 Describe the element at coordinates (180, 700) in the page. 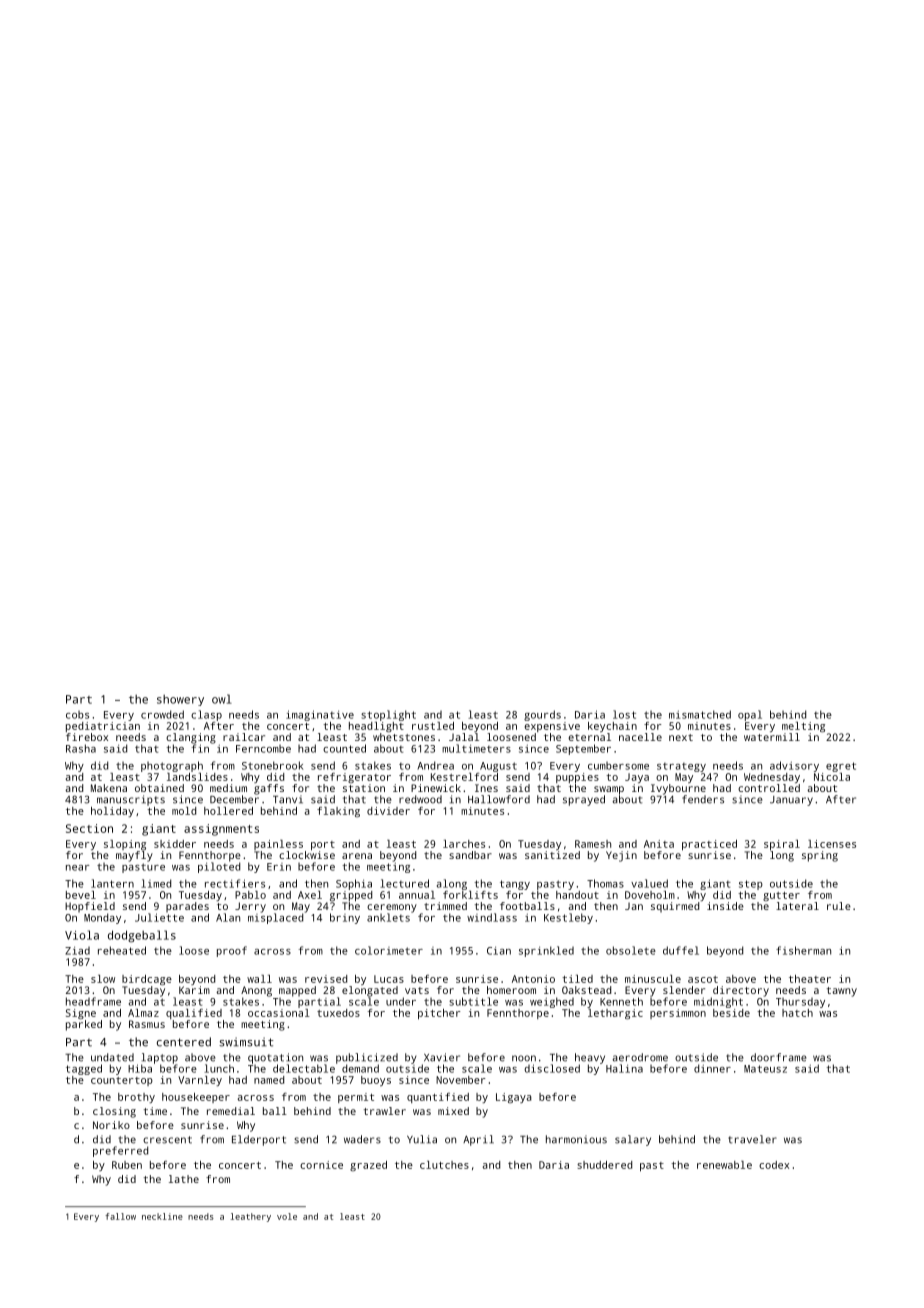

I see `showery` at that location.
